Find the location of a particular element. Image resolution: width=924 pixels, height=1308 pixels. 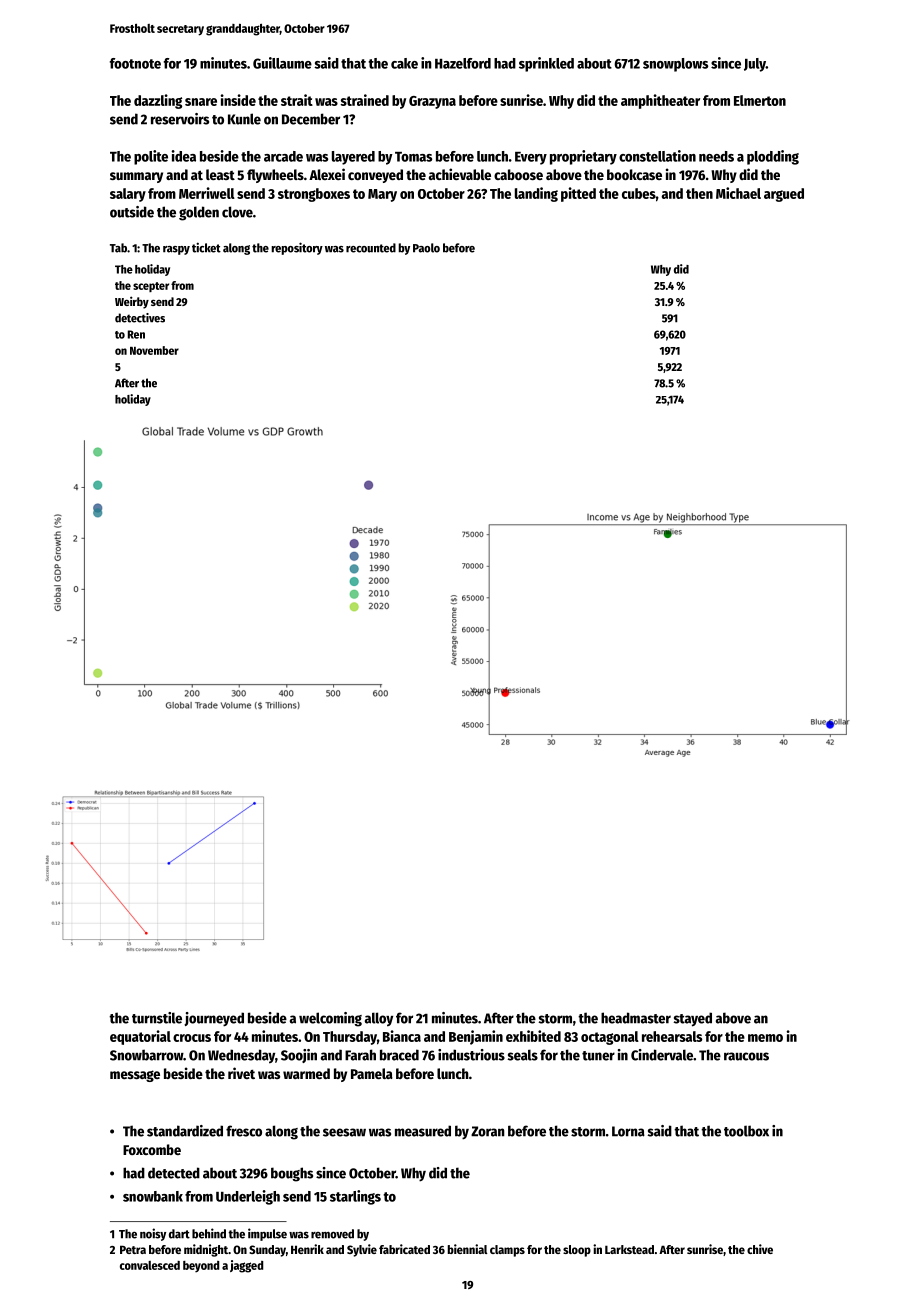

Weirby is located at coordinates (132, 302).
